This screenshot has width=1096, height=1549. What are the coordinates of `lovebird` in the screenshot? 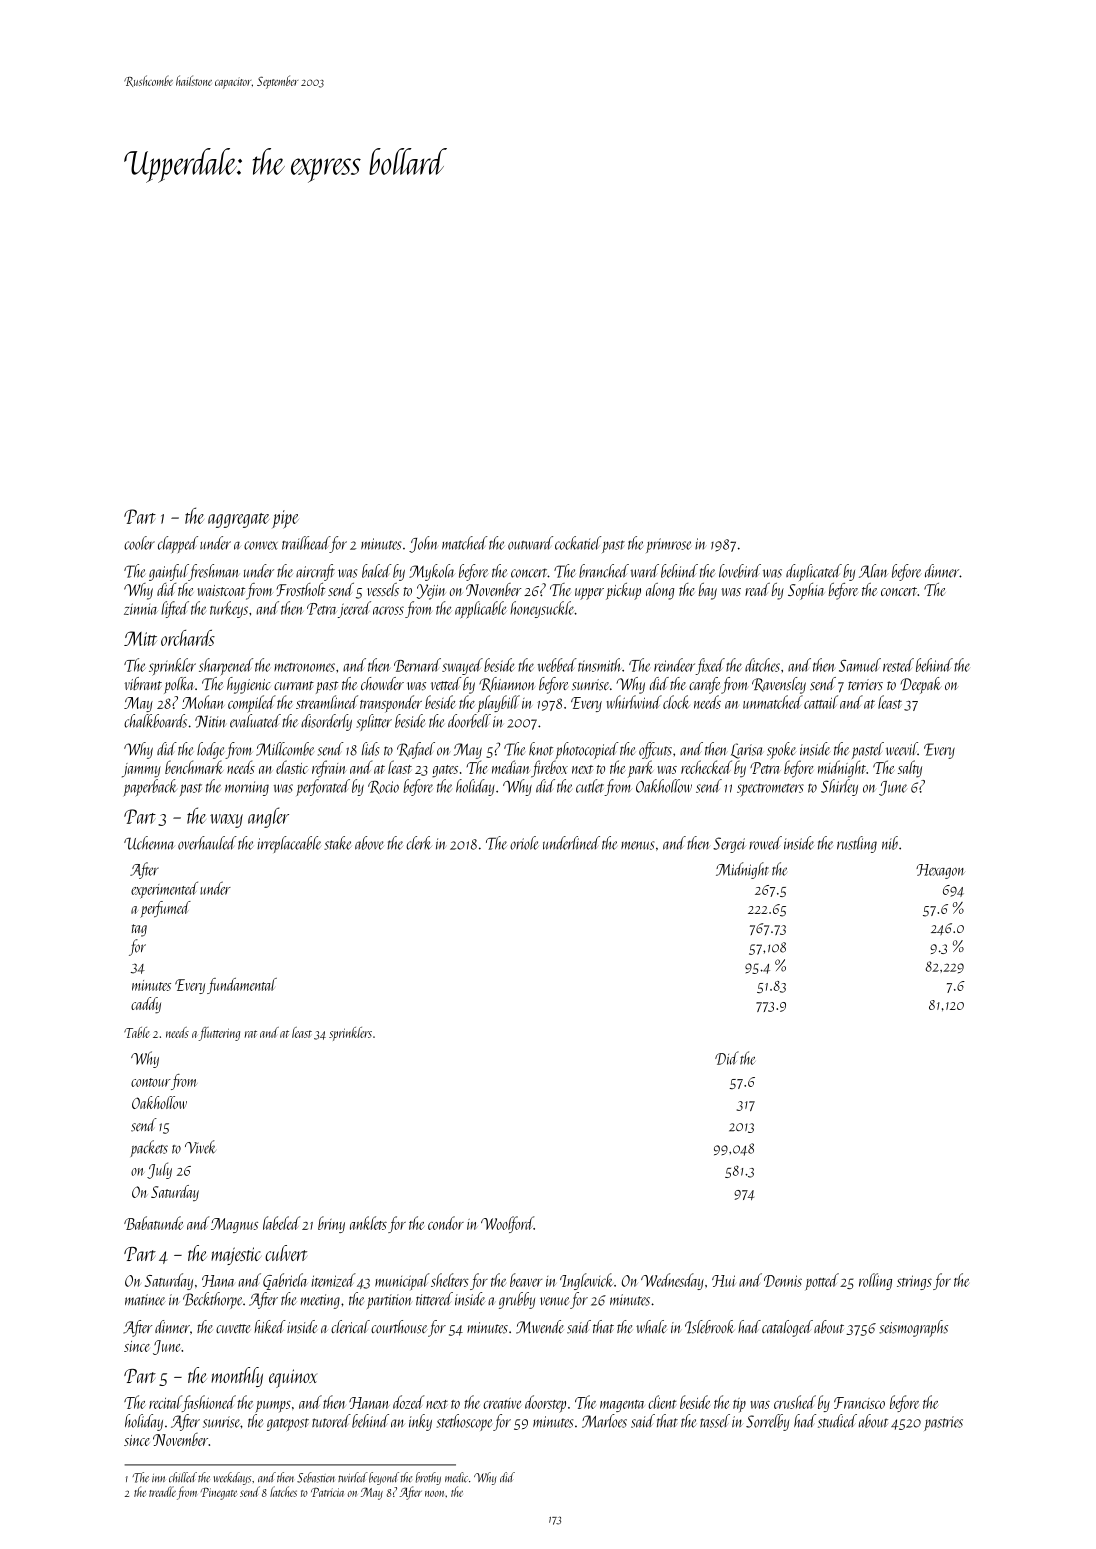 It's located at (740, 571).
